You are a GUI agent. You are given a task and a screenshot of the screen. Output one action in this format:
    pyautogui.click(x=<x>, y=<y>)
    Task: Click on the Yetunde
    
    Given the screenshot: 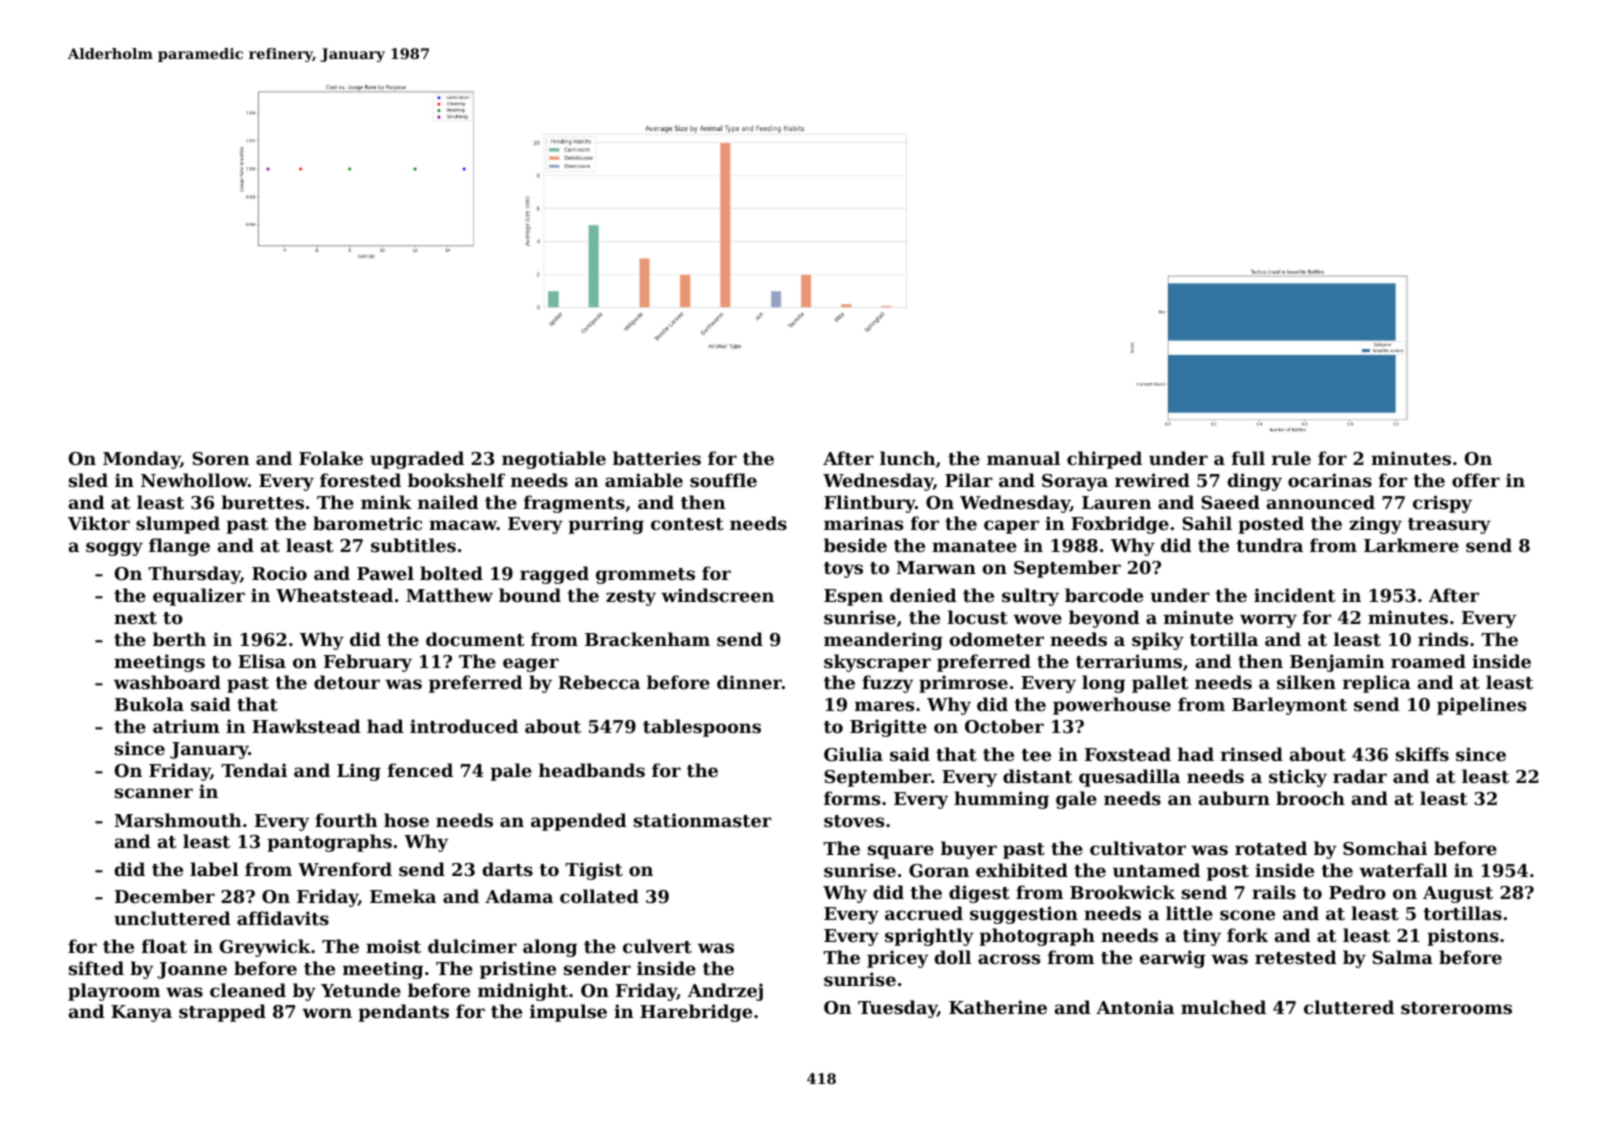 What is the action you would take?
    pyautogui.click(x=361, y=990)
